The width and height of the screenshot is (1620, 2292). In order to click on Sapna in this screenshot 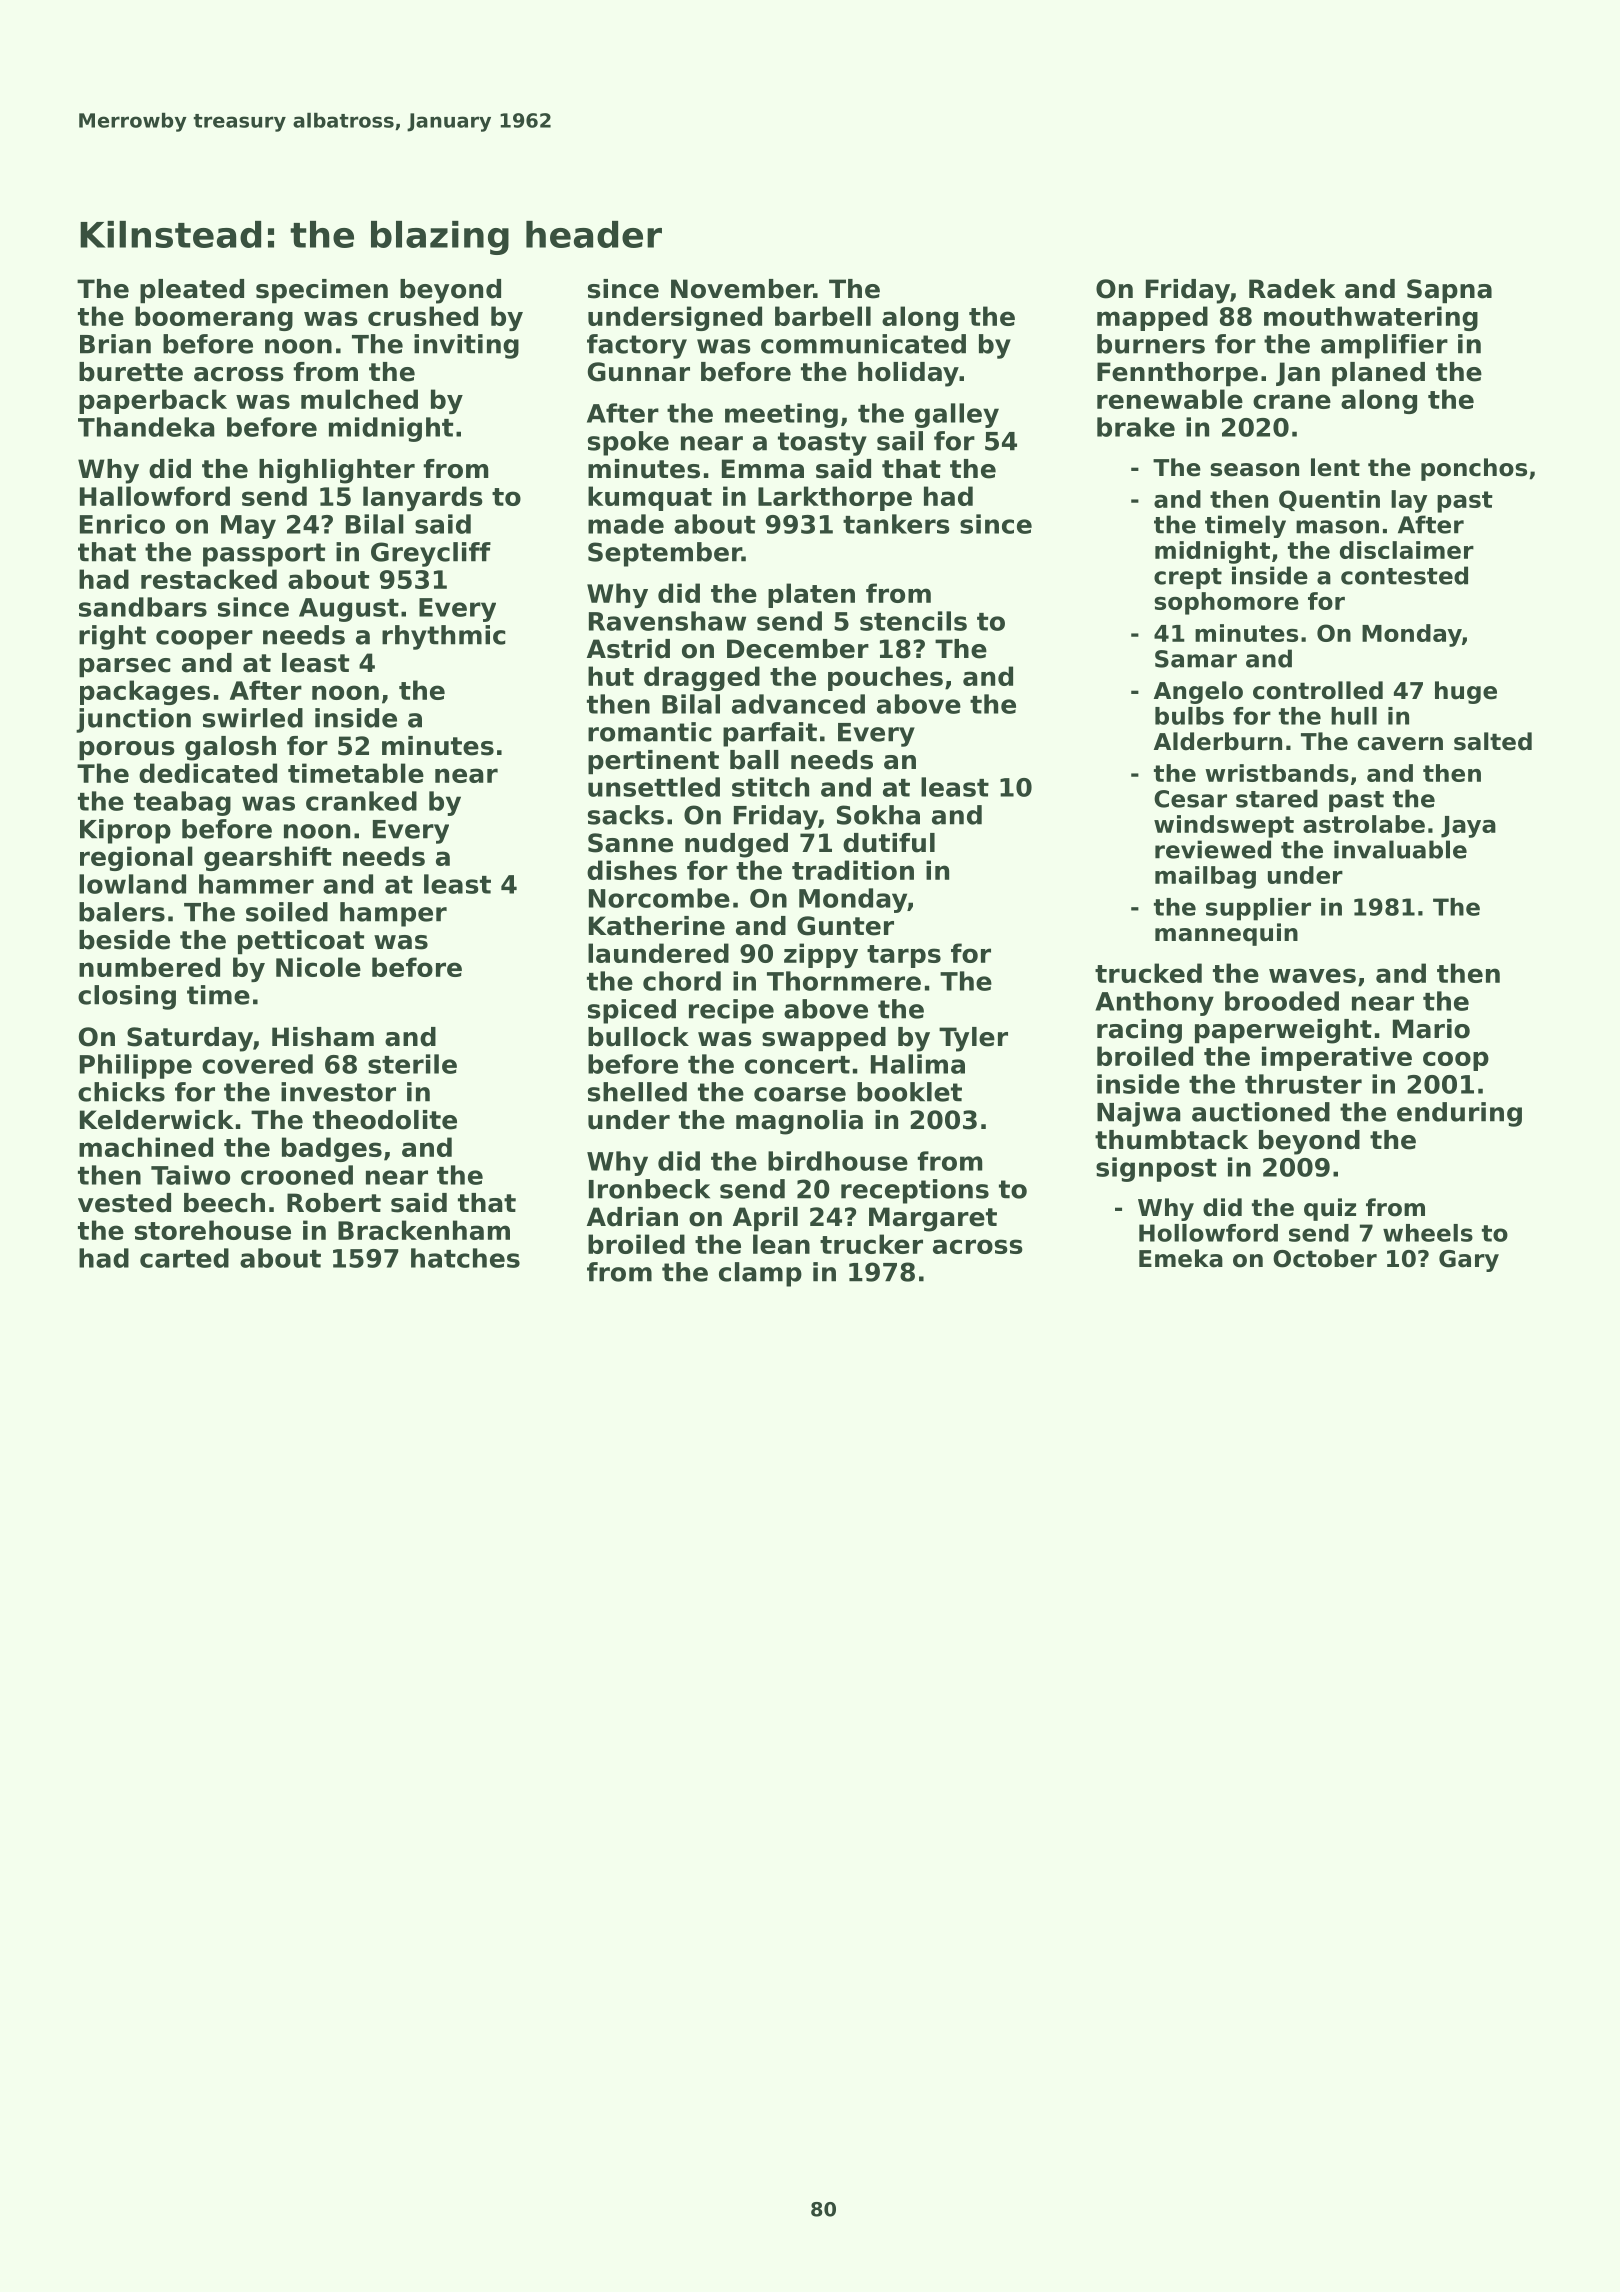, I will do `click(1449, 291)`.
